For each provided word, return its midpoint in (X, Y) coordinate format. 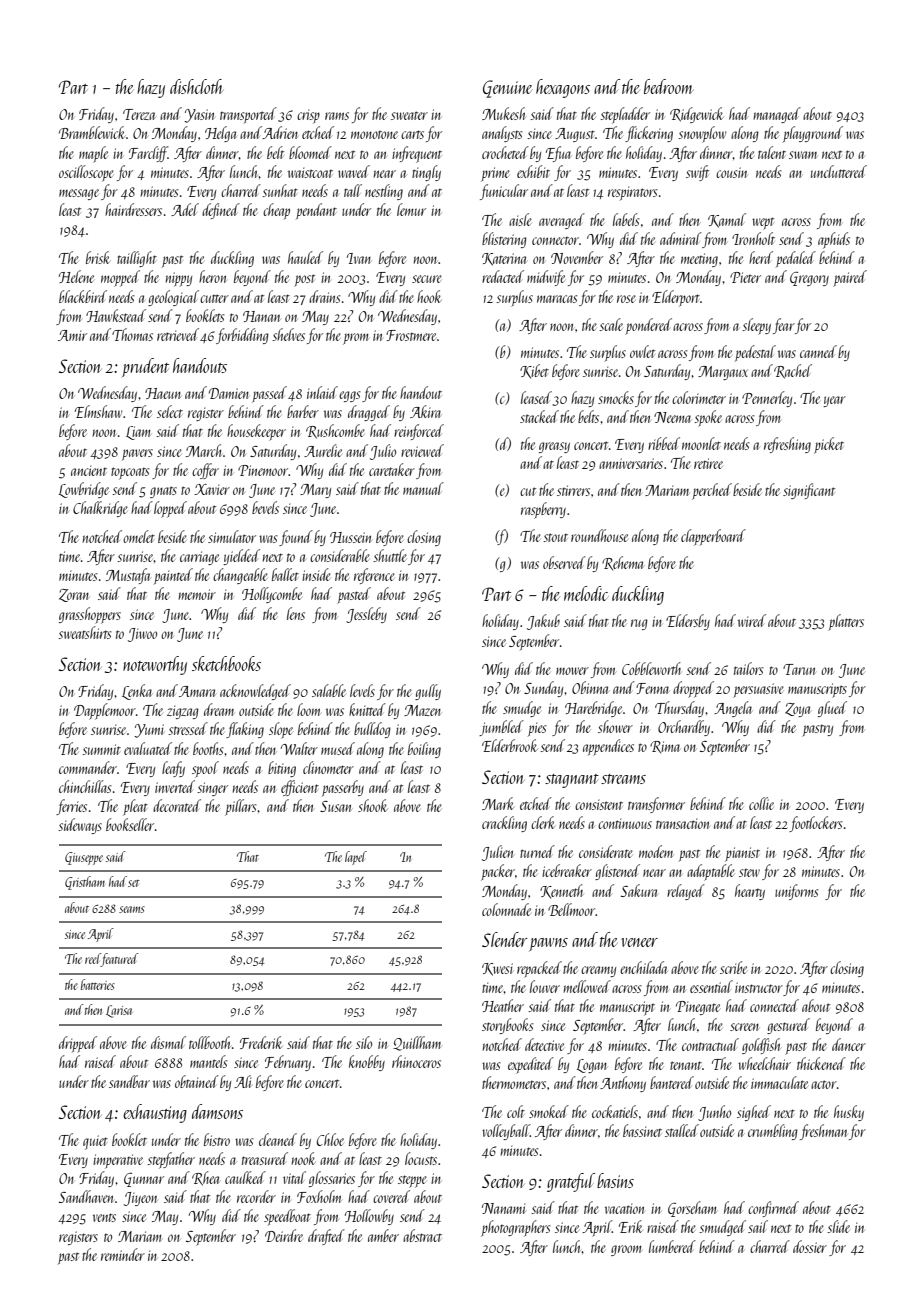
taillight (137, 259)
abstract (422, 1235)
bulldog (372, 730)
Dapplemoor (105, 711)
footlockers (816, 824)
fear (784, 326)
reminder (123, 1254)
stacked (539, 416)
